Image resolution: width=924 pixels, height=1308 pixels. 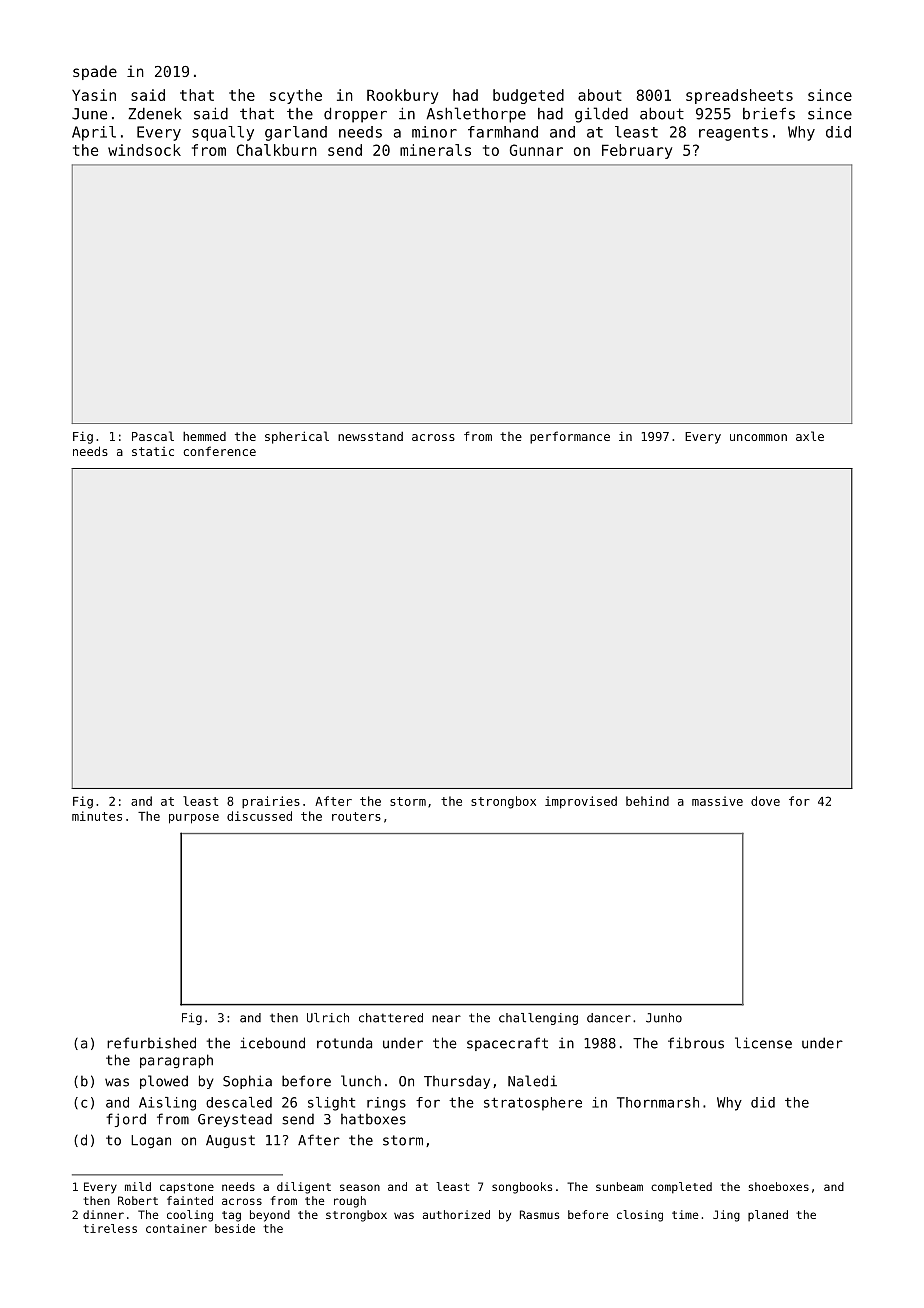 I want to click on farmhand, so click(x=503, y=132).
